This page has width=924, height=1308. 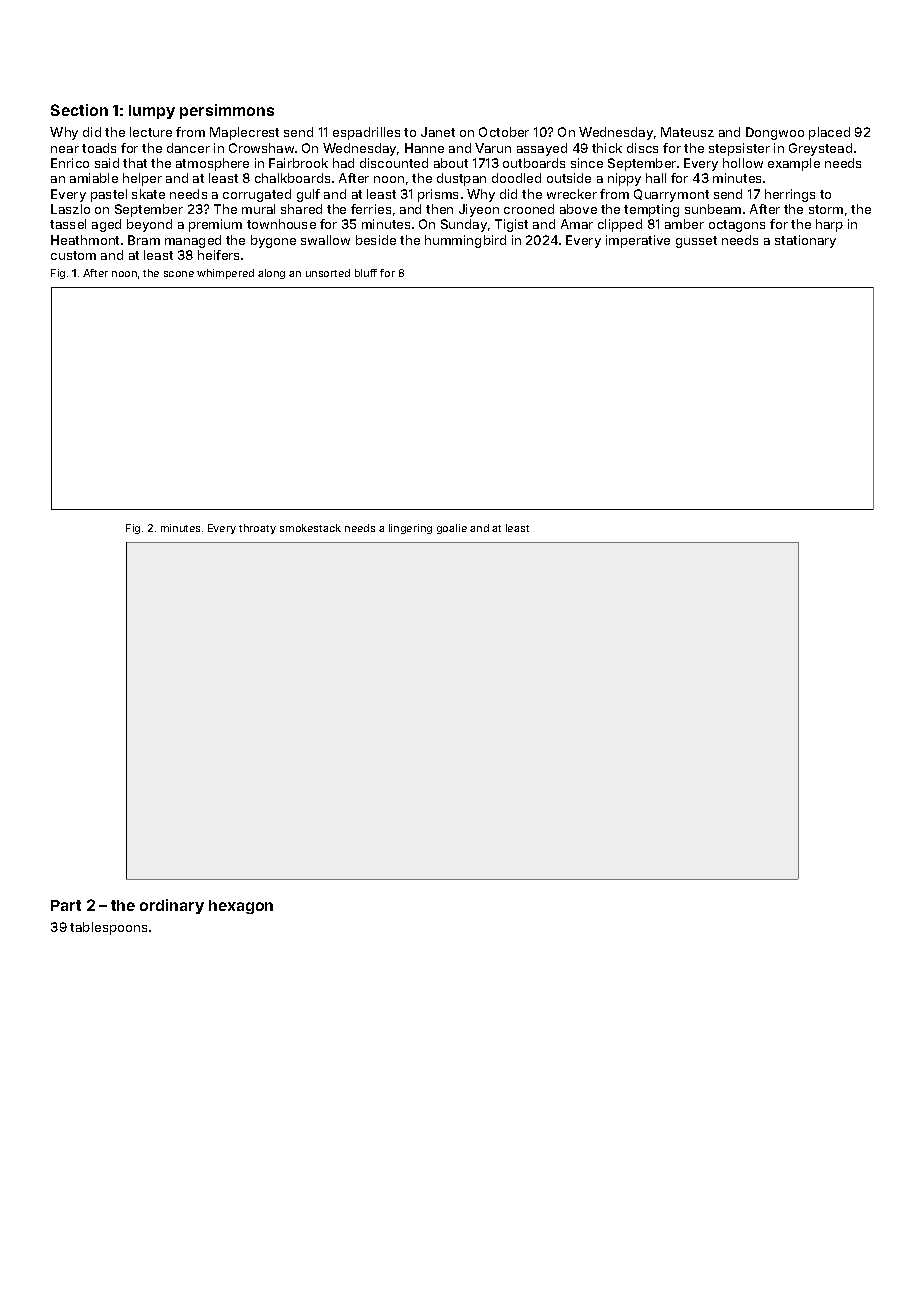 I want to click on lingering, so click(x=410, y=529).
